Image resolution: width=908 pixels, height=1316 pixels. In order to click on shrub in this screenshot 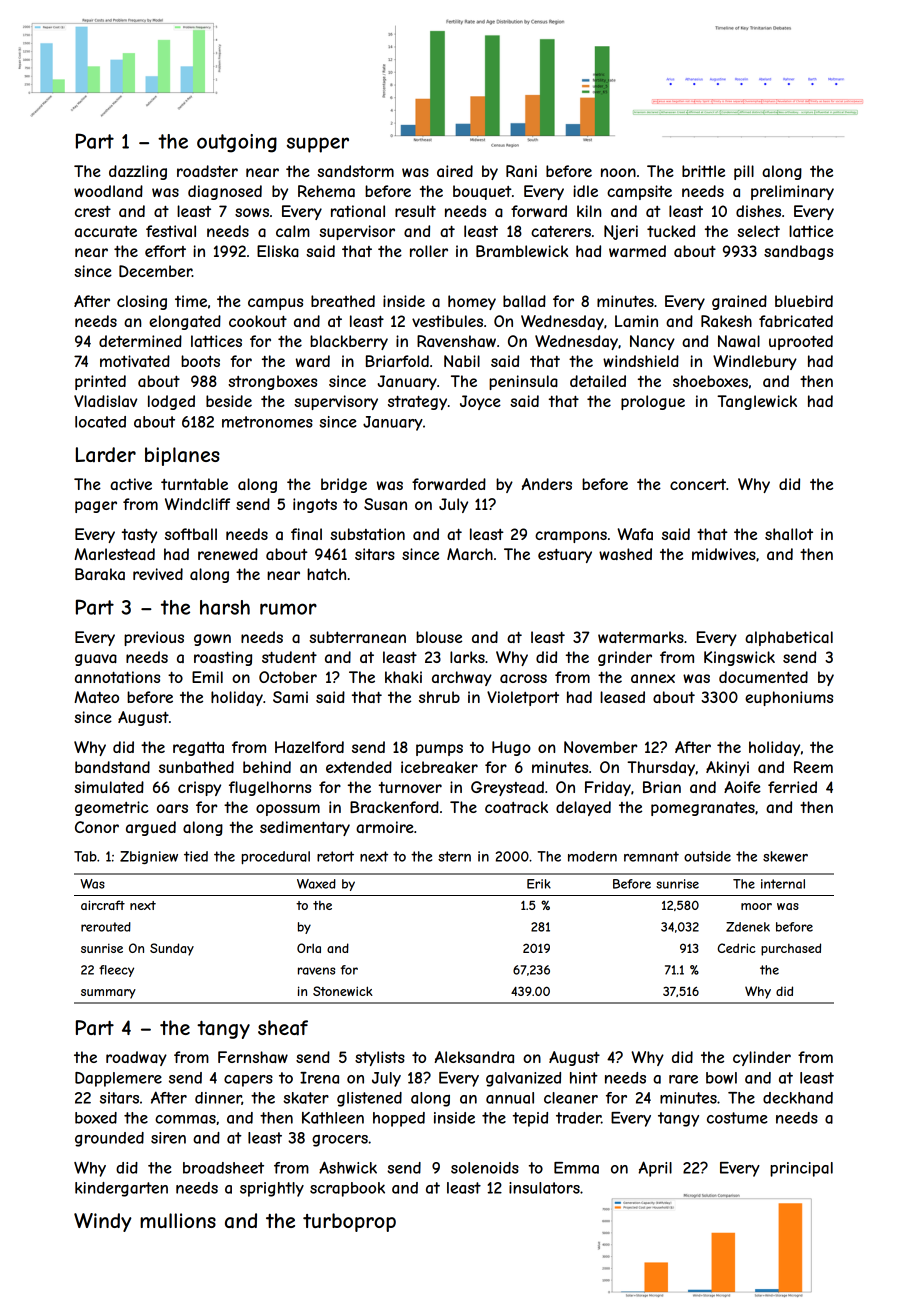, I will do `click(439, 697)`.
